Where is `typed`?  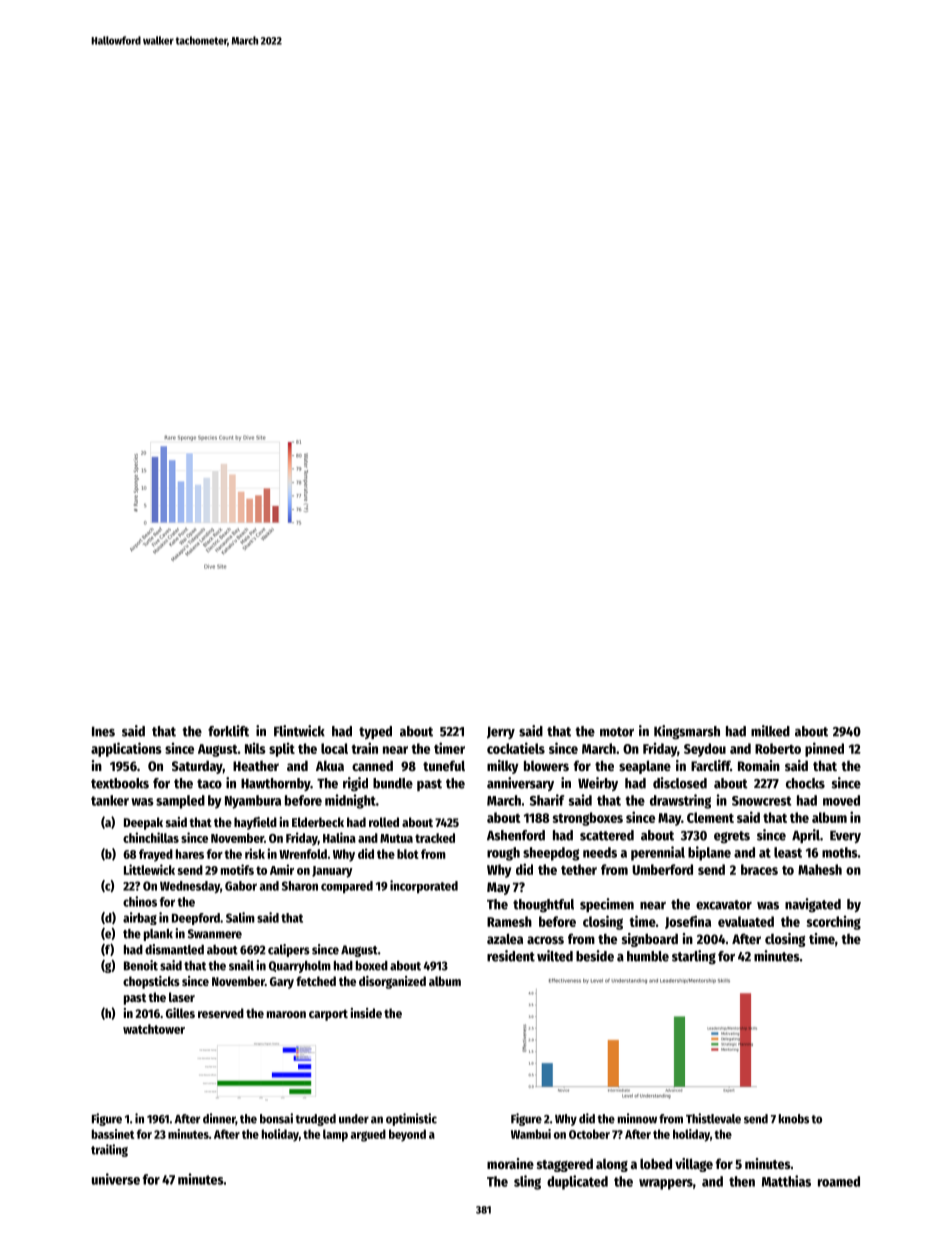 typed is located at coordinates (375, 732).
